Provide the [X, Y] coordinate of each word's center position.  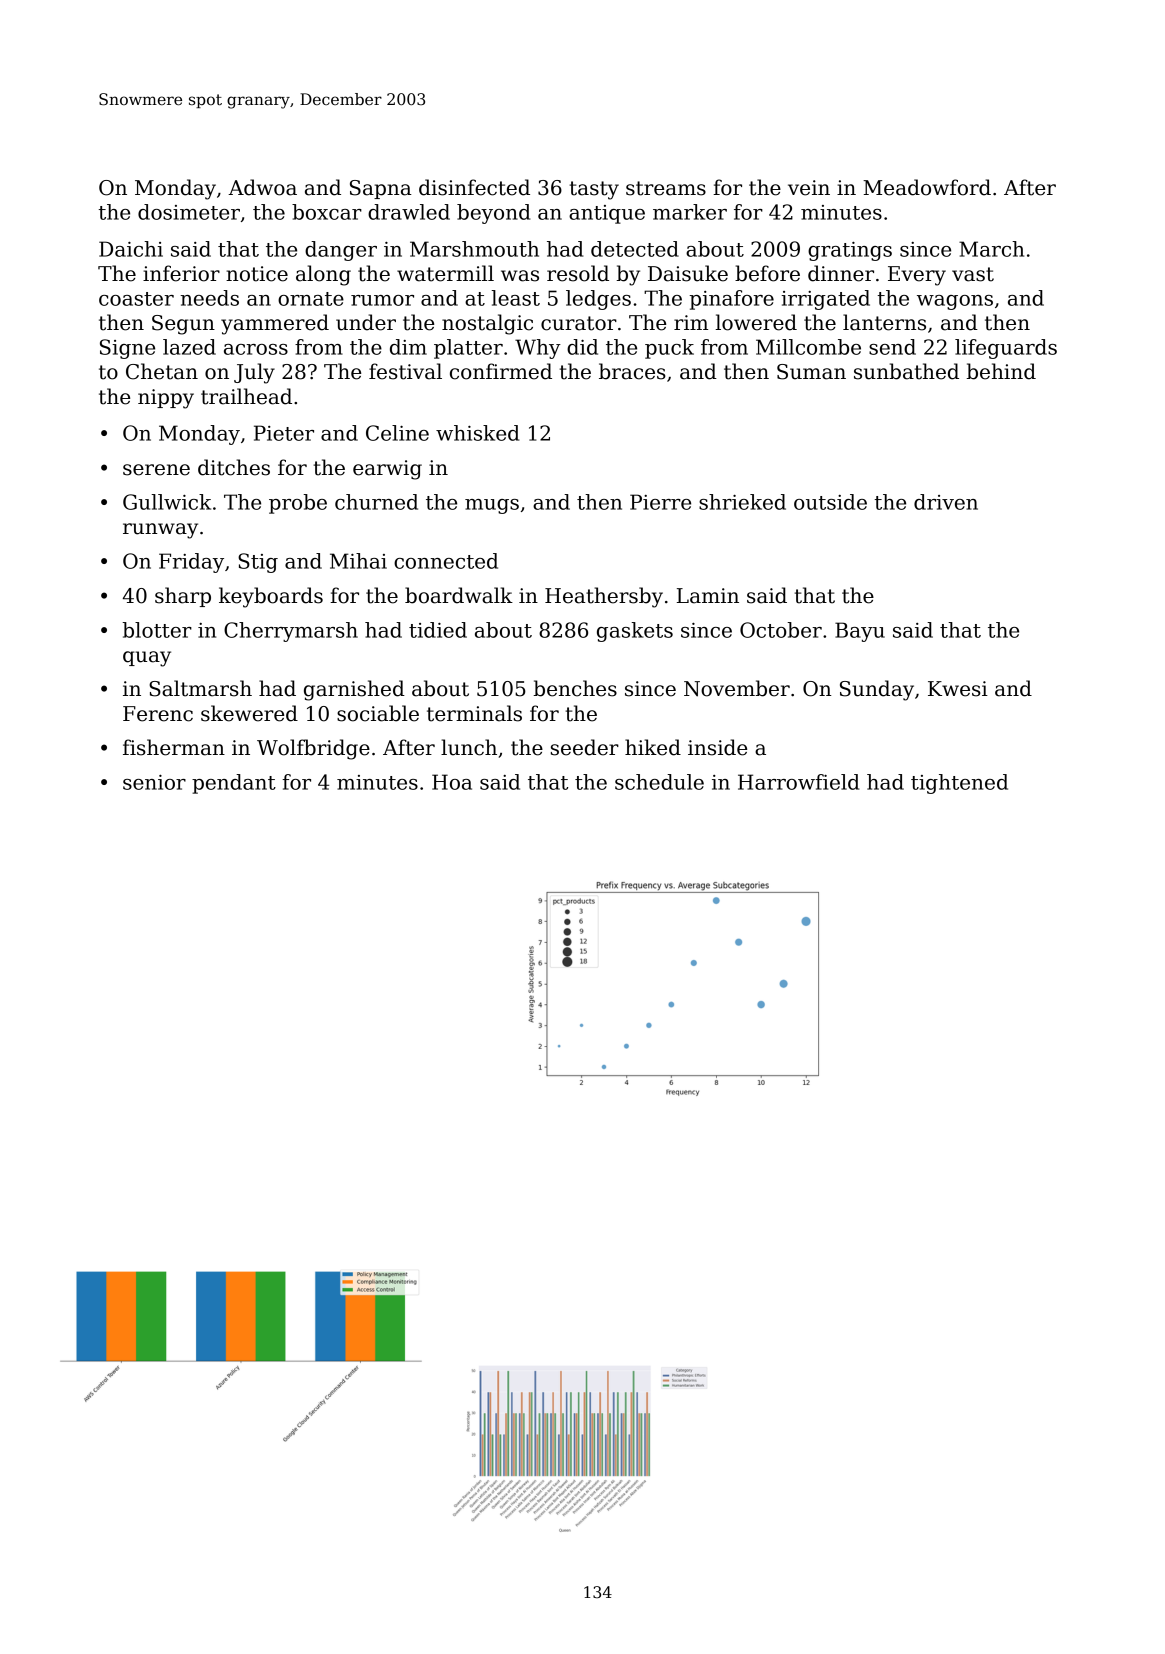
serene [156, 470]
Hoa [452, 782]
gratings [850, 251]
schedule [659, 782]
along [323, 275]
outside [830, 502]
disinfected [474, 187]
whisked [477, 433]
